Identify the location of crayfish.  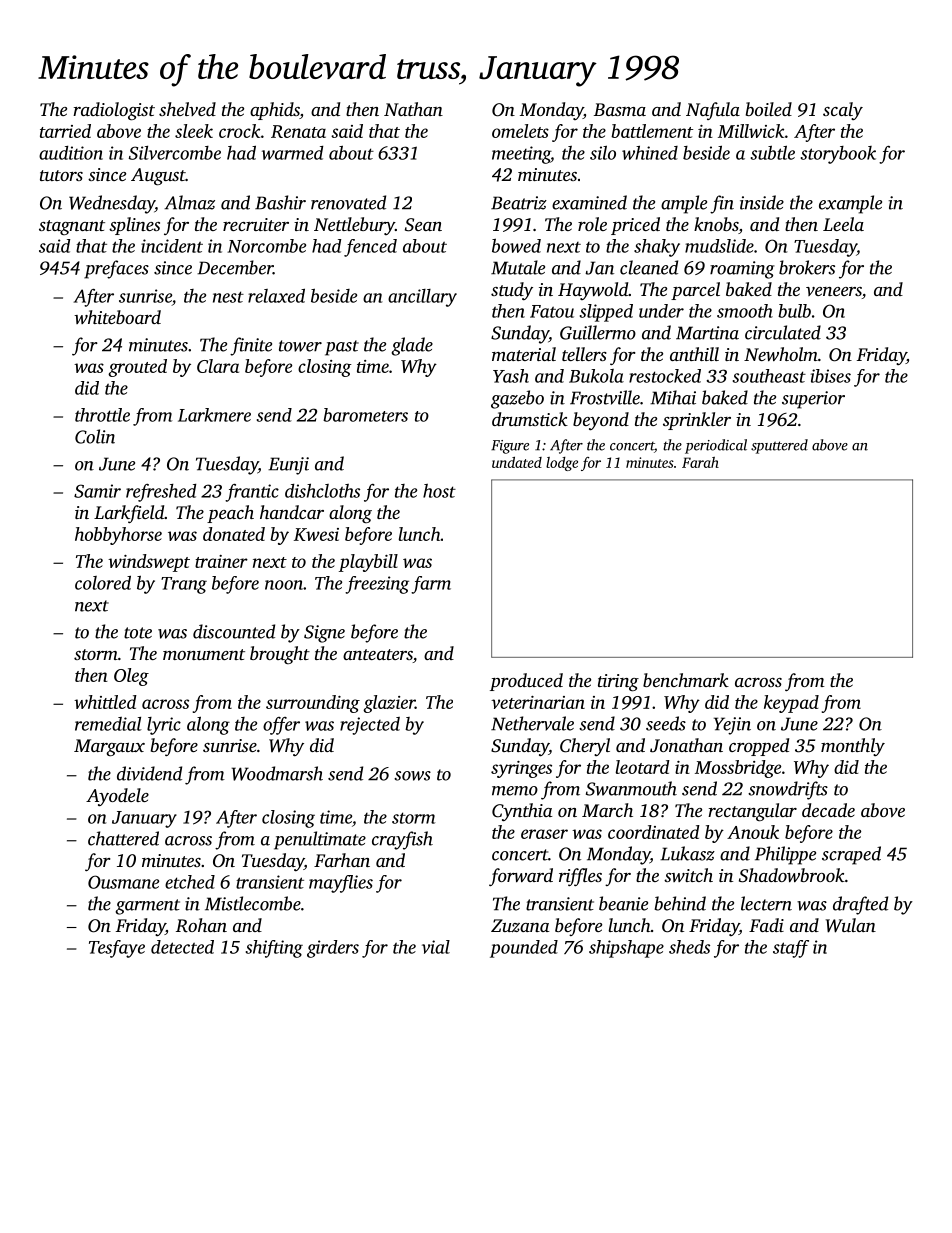
(402, 840).
